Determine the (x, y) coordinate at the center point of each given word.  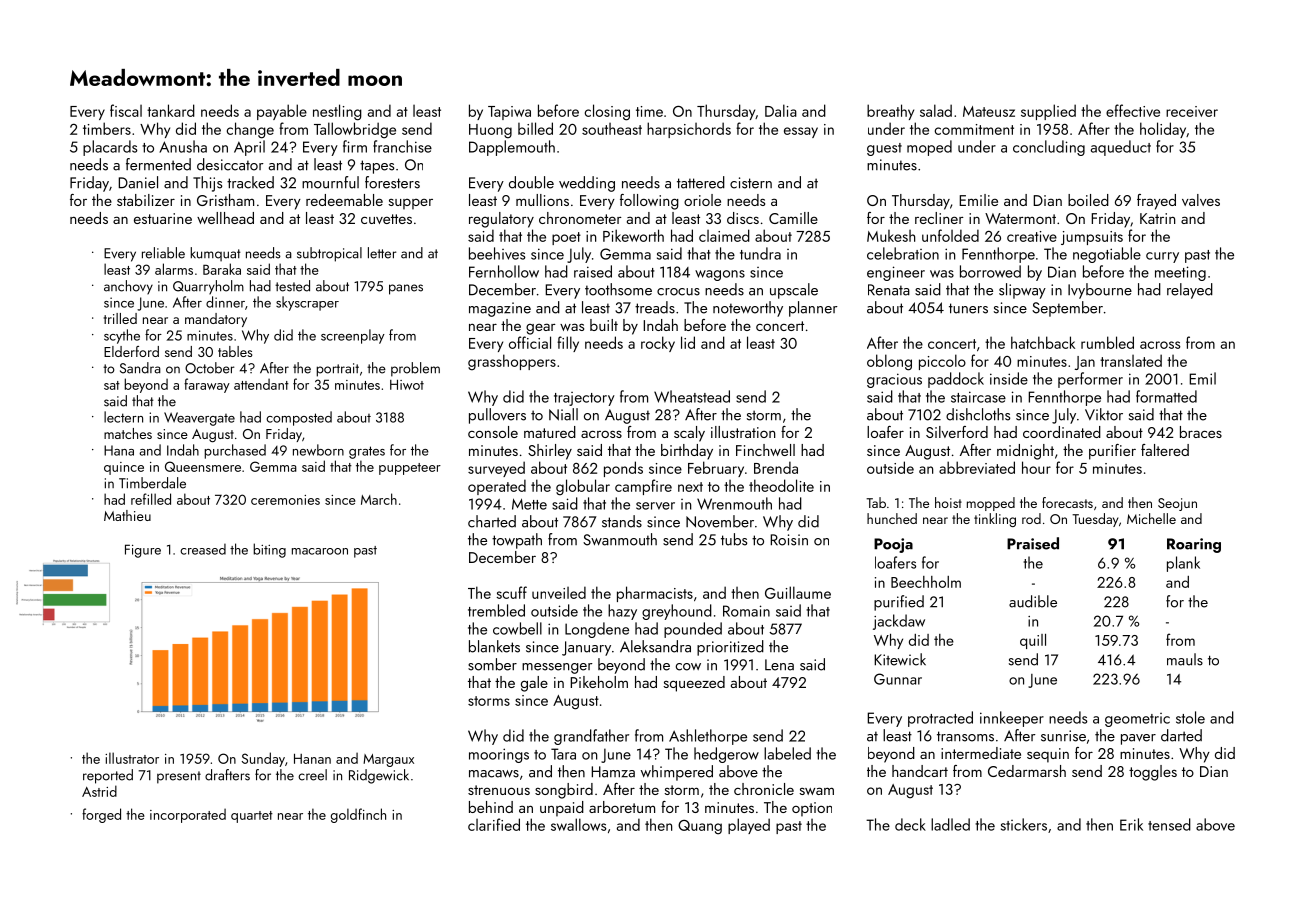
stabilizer (146, 200)
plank (1183, 564)
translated (1131, 360)
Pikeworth (633, 235)
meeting (1180, 273)
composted (299, 418)
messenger (557, 668)
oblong (889, 362)
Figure (143, 551)
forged (101, 815)
